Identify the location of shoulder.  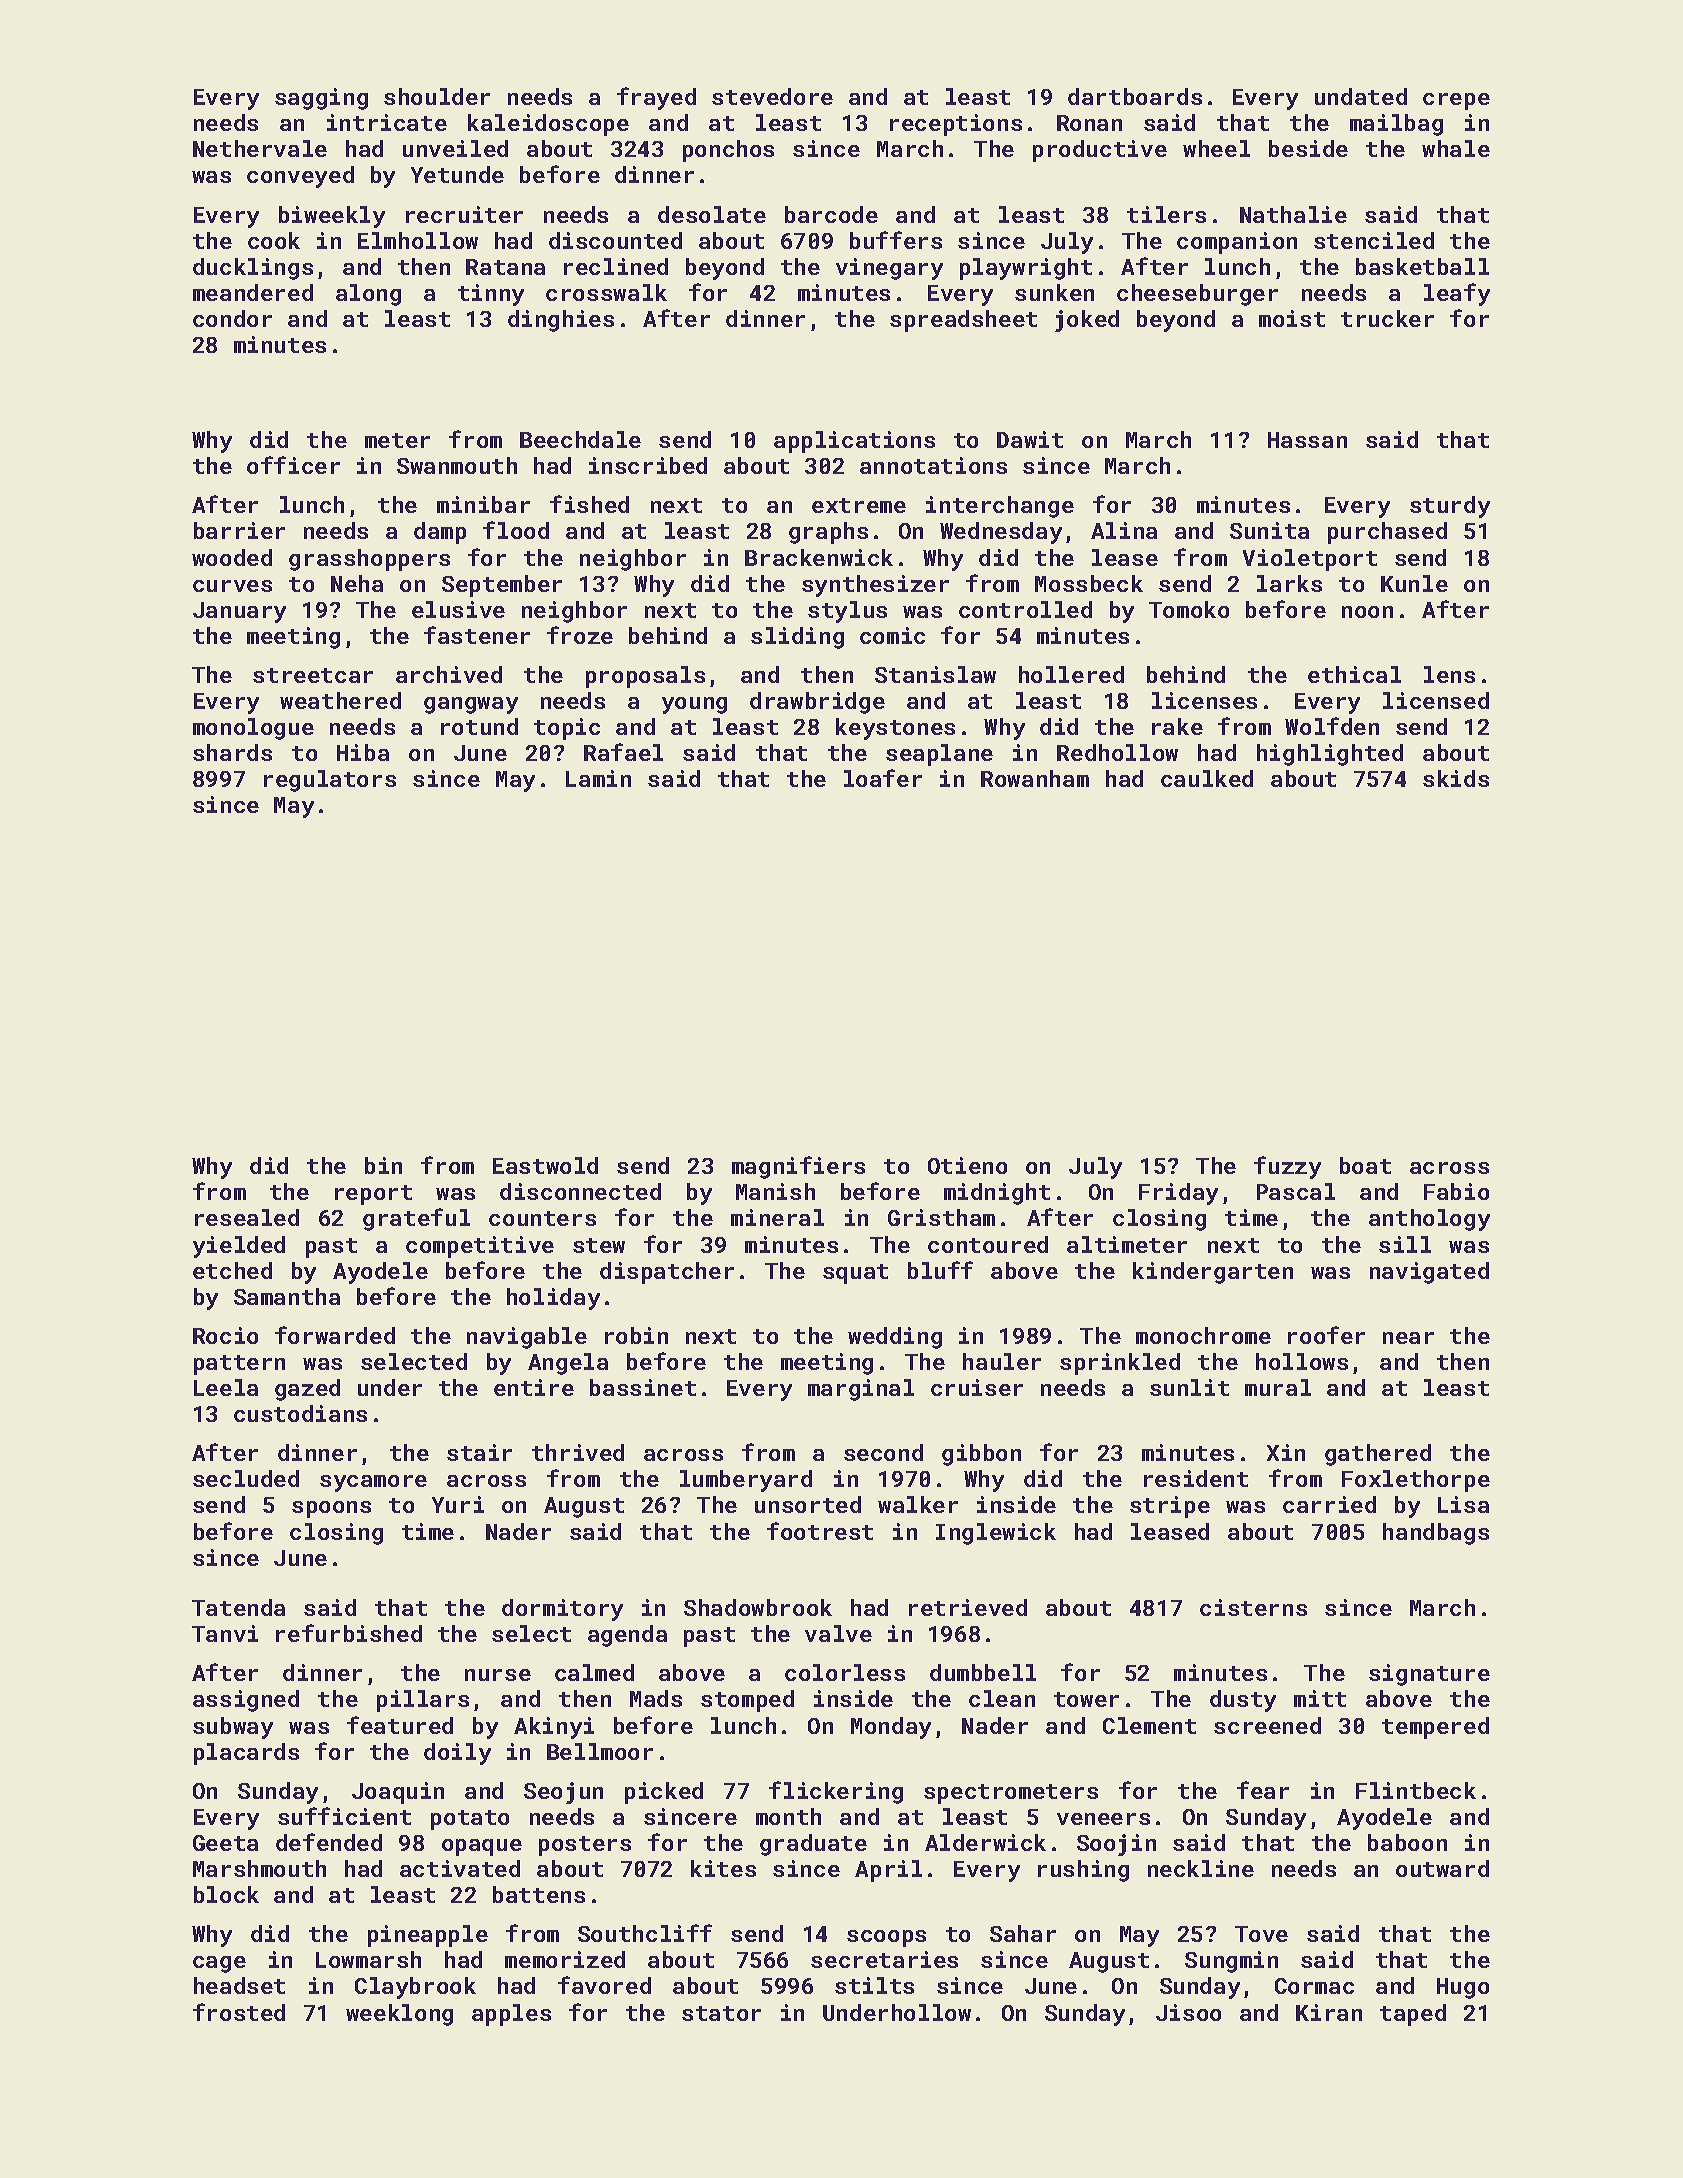
(437, 96).
